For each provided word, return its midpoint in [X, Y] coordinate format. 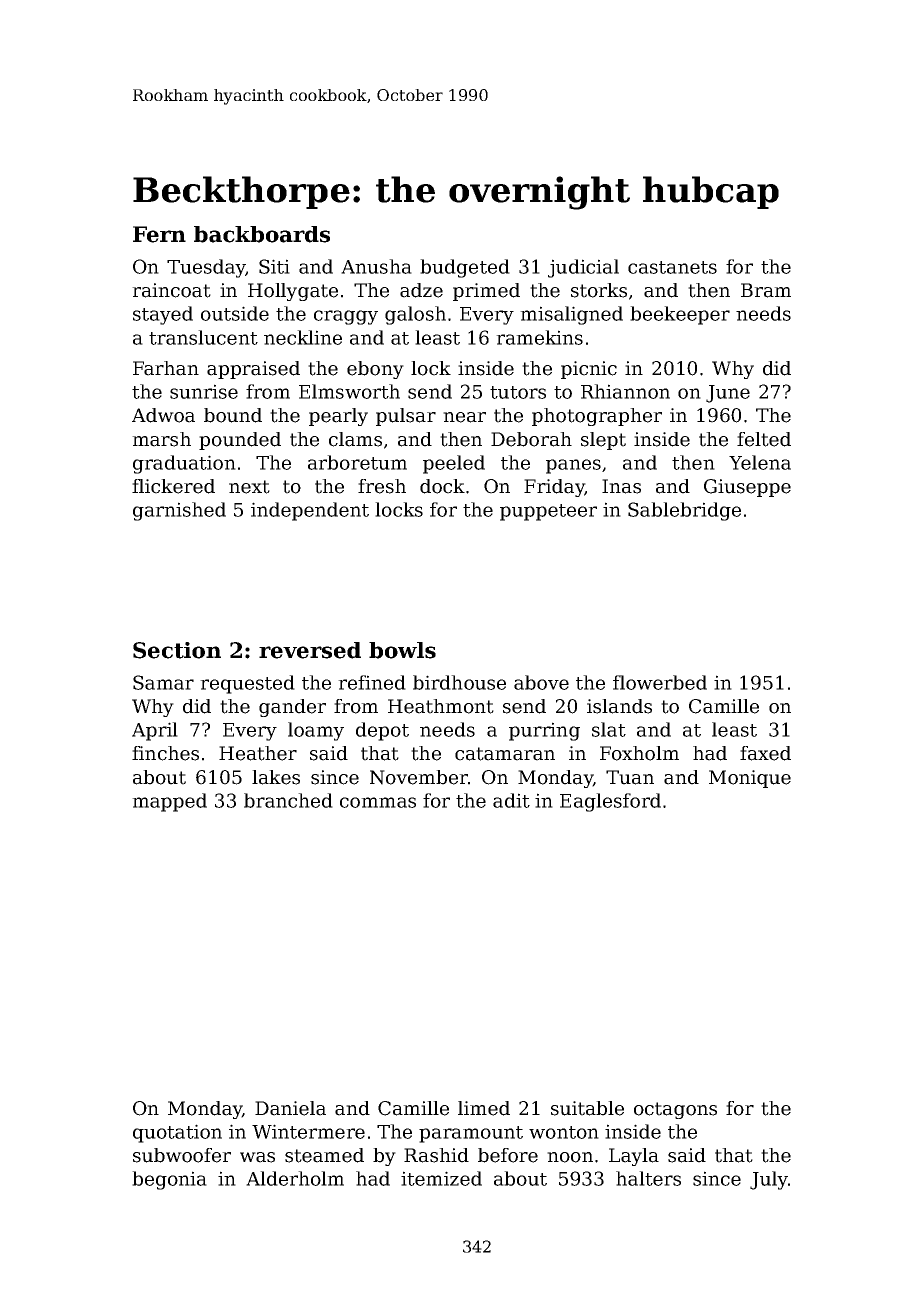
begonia [169, 1180]
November [419, 777]
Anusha [376, 266]
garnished [179, 511]
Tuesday [206, 268]
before [508, 1155]
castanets [672, 267]
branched [288, 800]
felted [764, 439]
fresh [382, 486]
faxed [765, 753]
